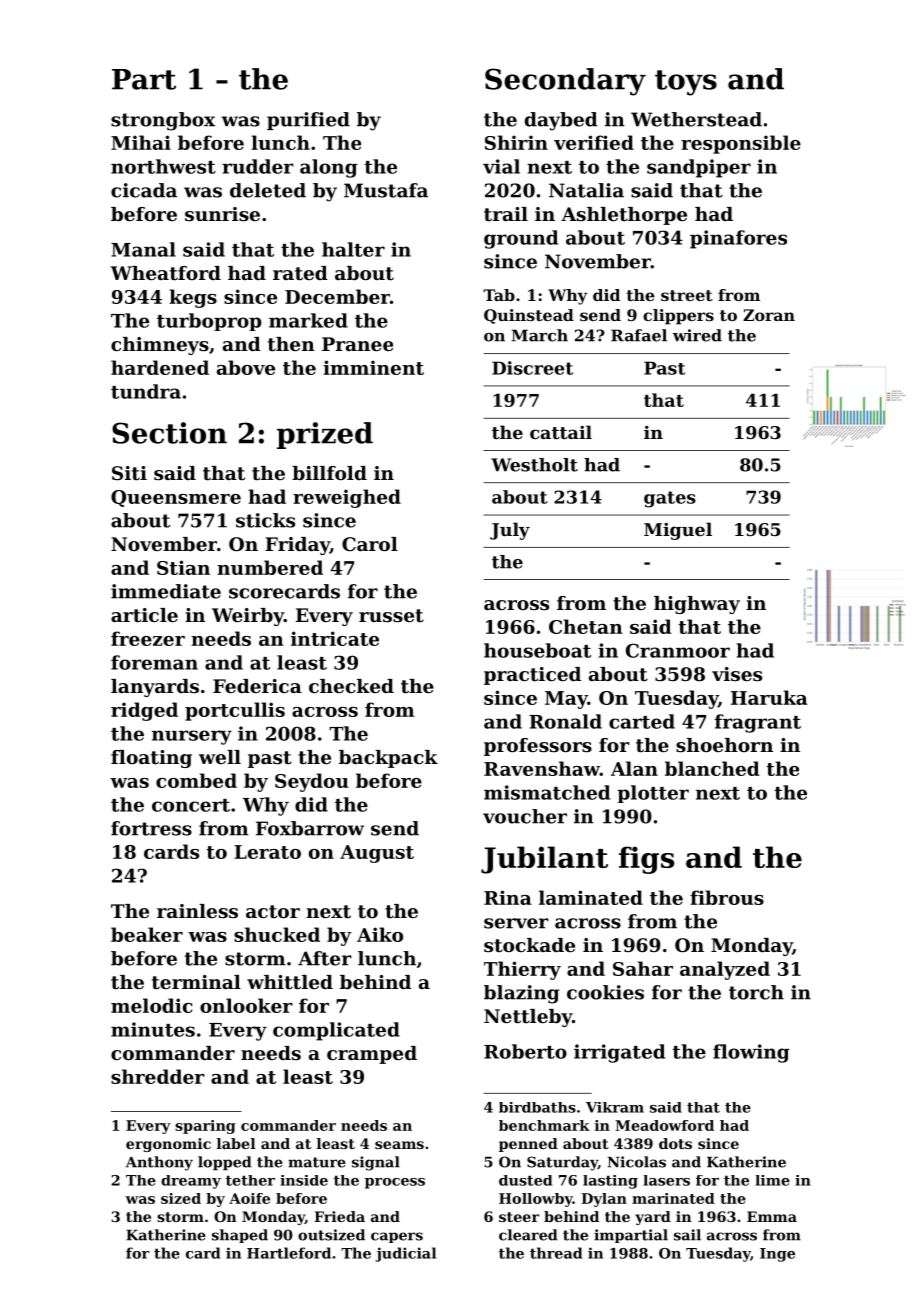 The image size is (924, 1308). I want to click on Carol, so click(370, 544).
